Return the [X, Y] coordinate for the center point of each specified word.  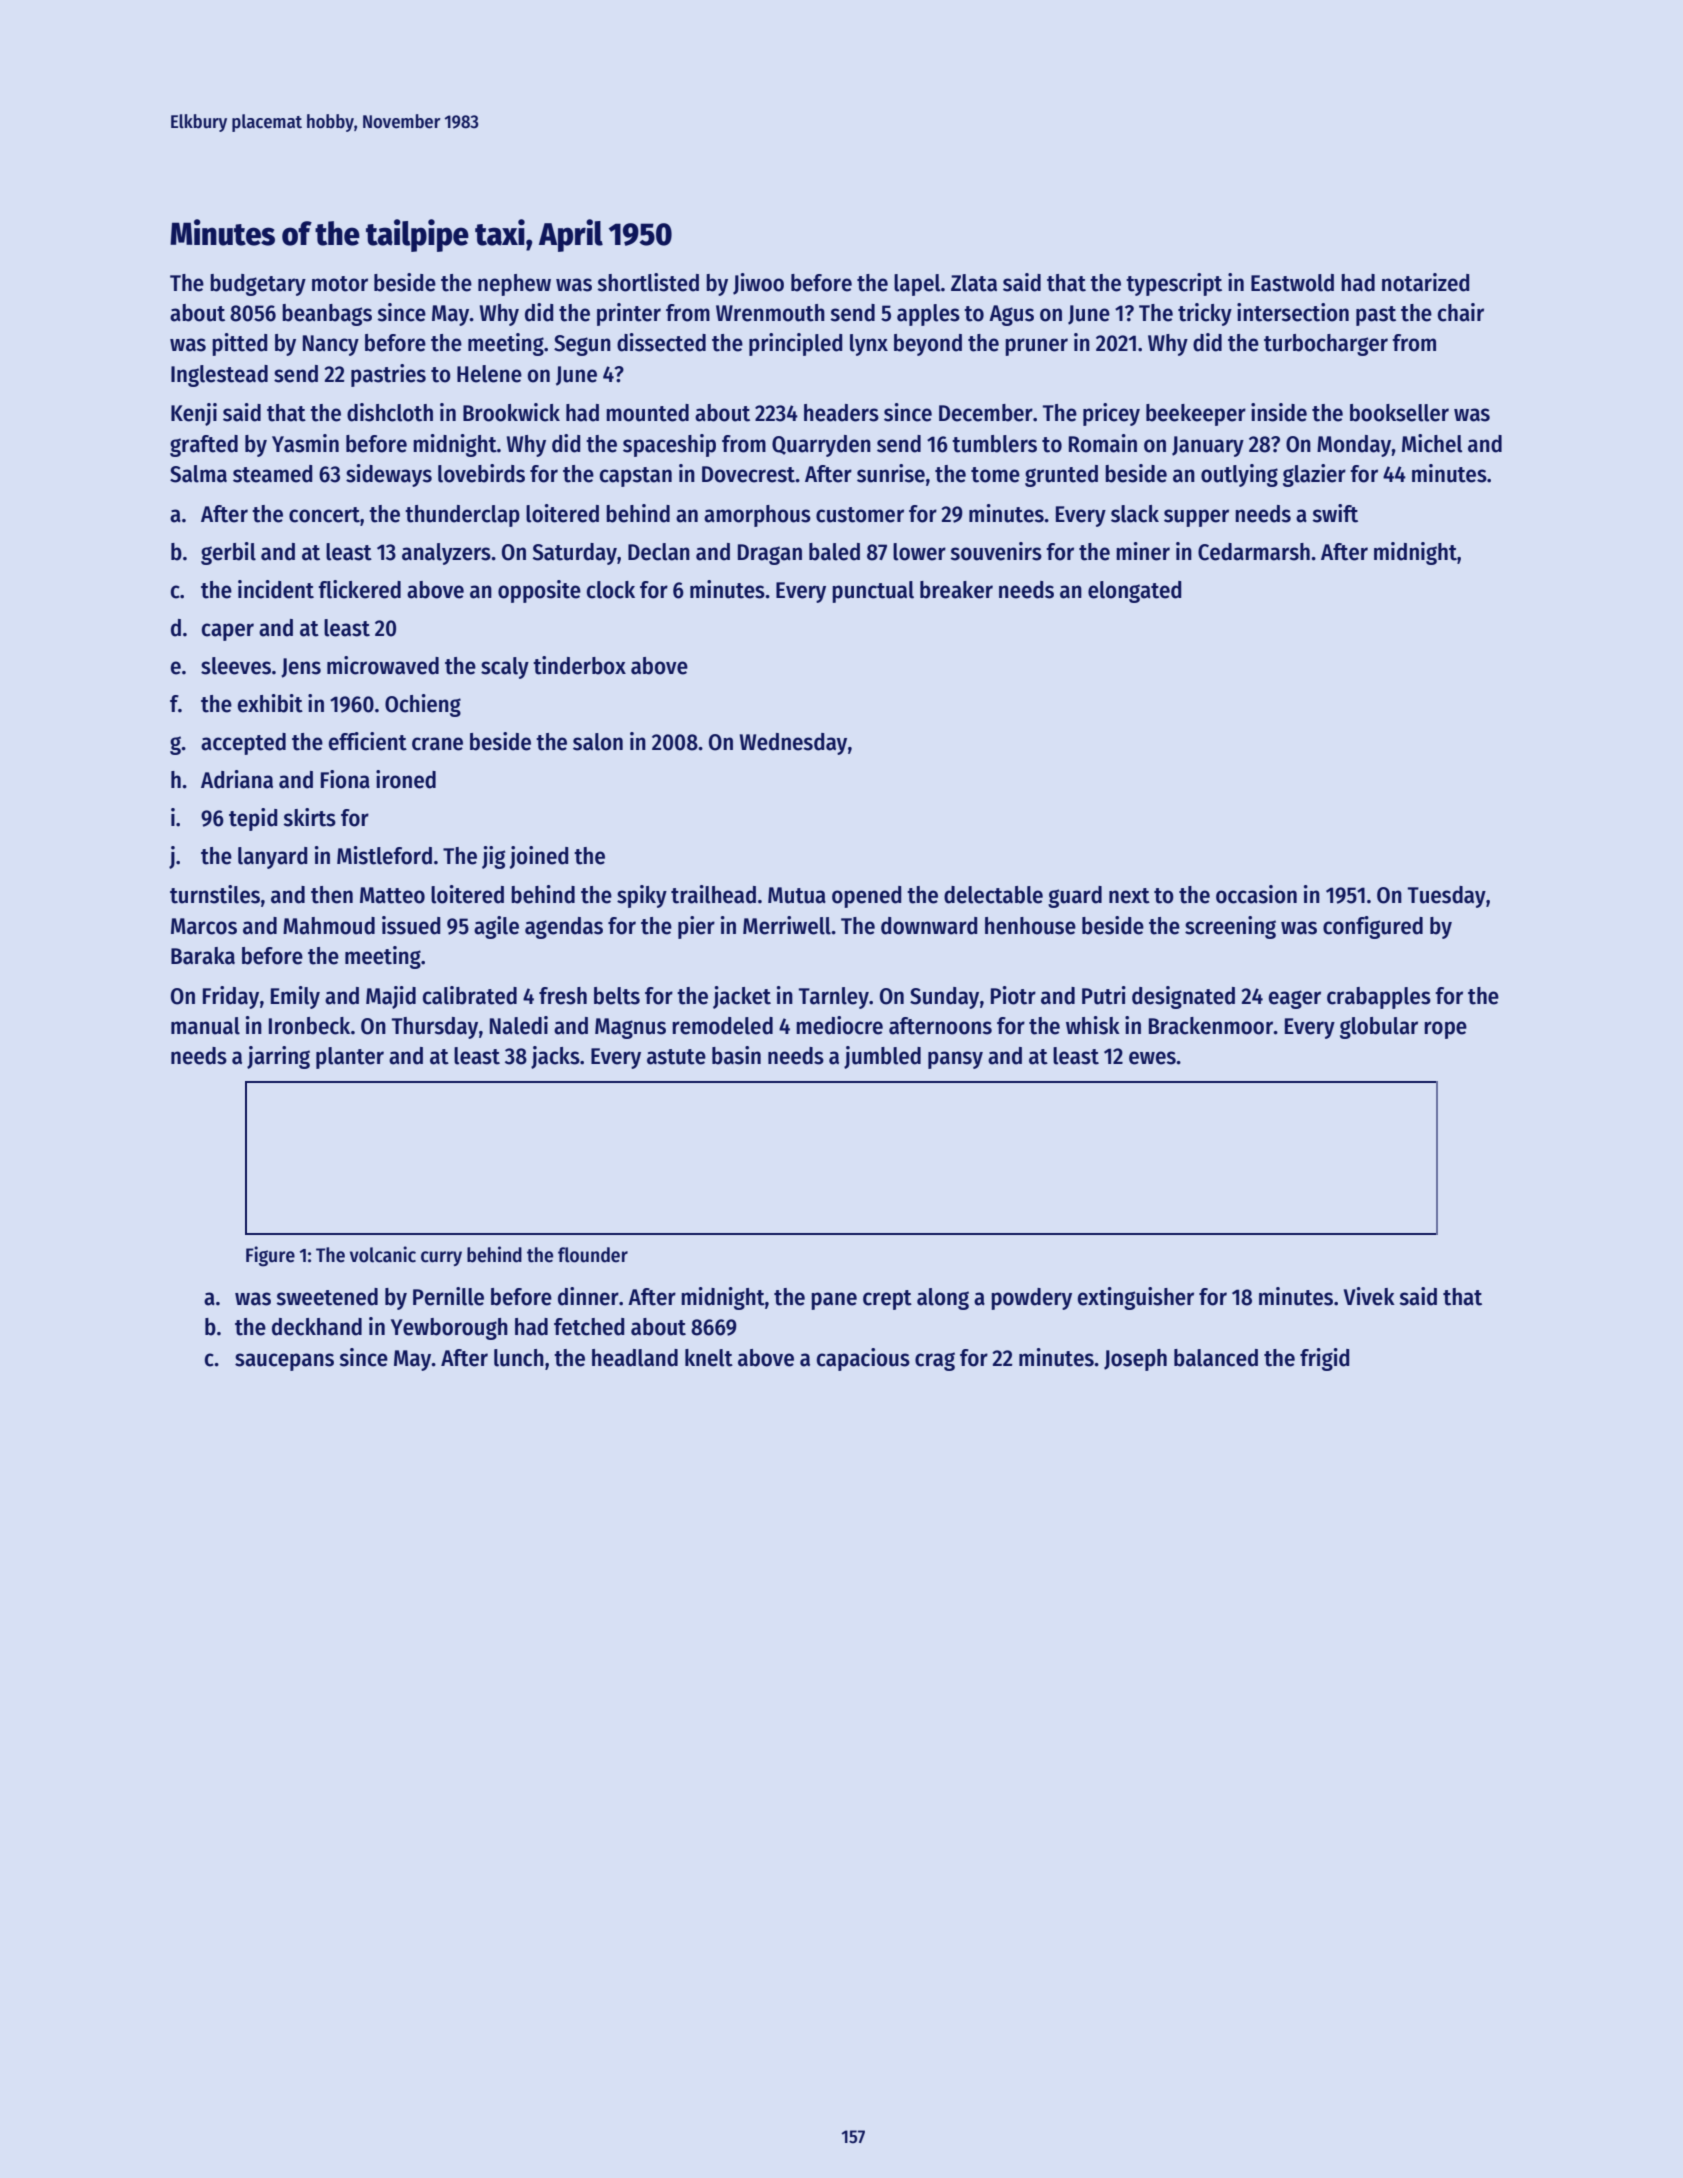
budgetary [258, 285]
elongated [1134, 592]
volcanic [383, 1254]
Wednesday [793, 744]
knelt [709, 1358]
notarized [1425, 282]
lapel [917, 285]
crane [437, 744]
